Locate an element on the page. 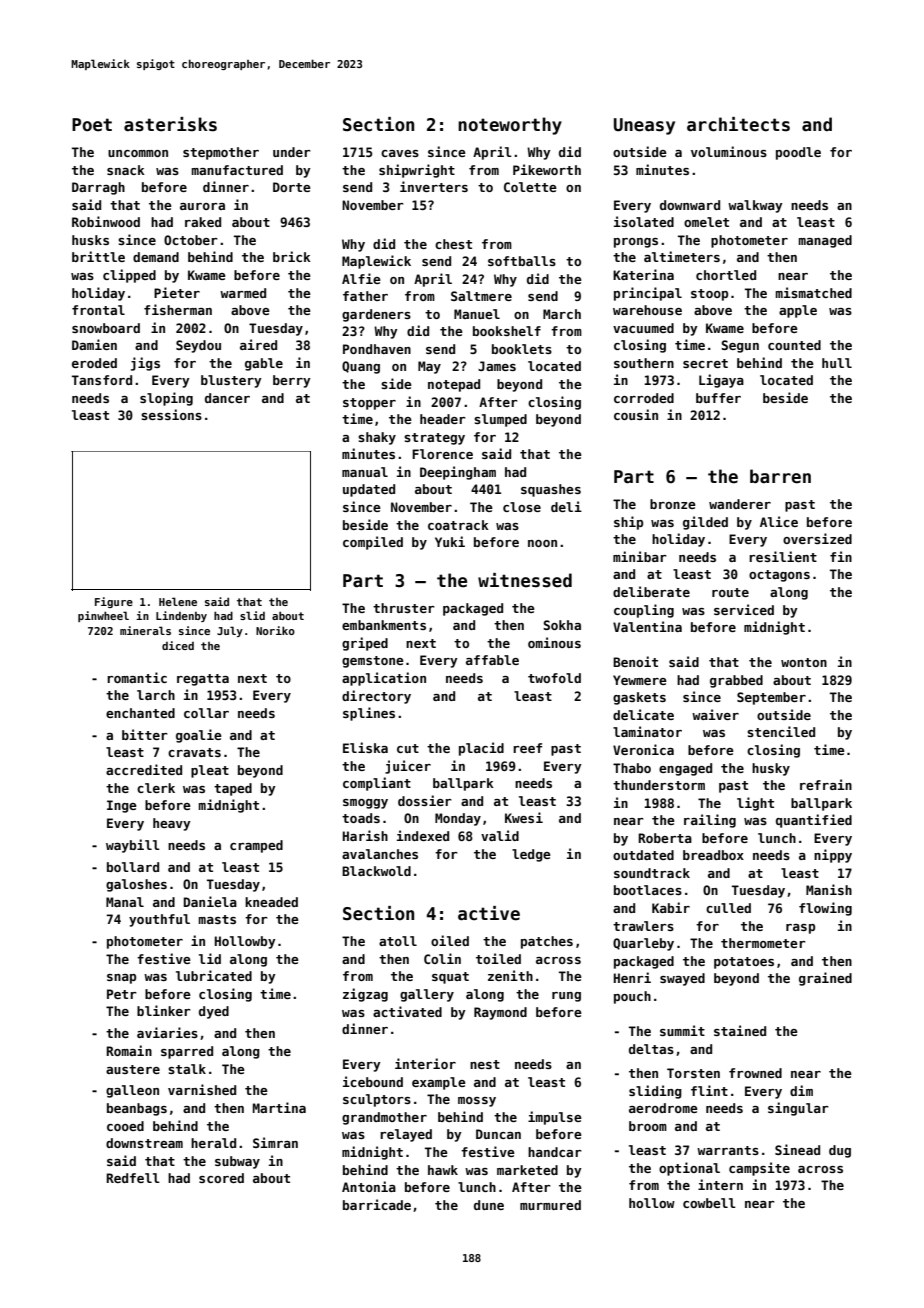  quantified is located at coordinates (814, 821).
